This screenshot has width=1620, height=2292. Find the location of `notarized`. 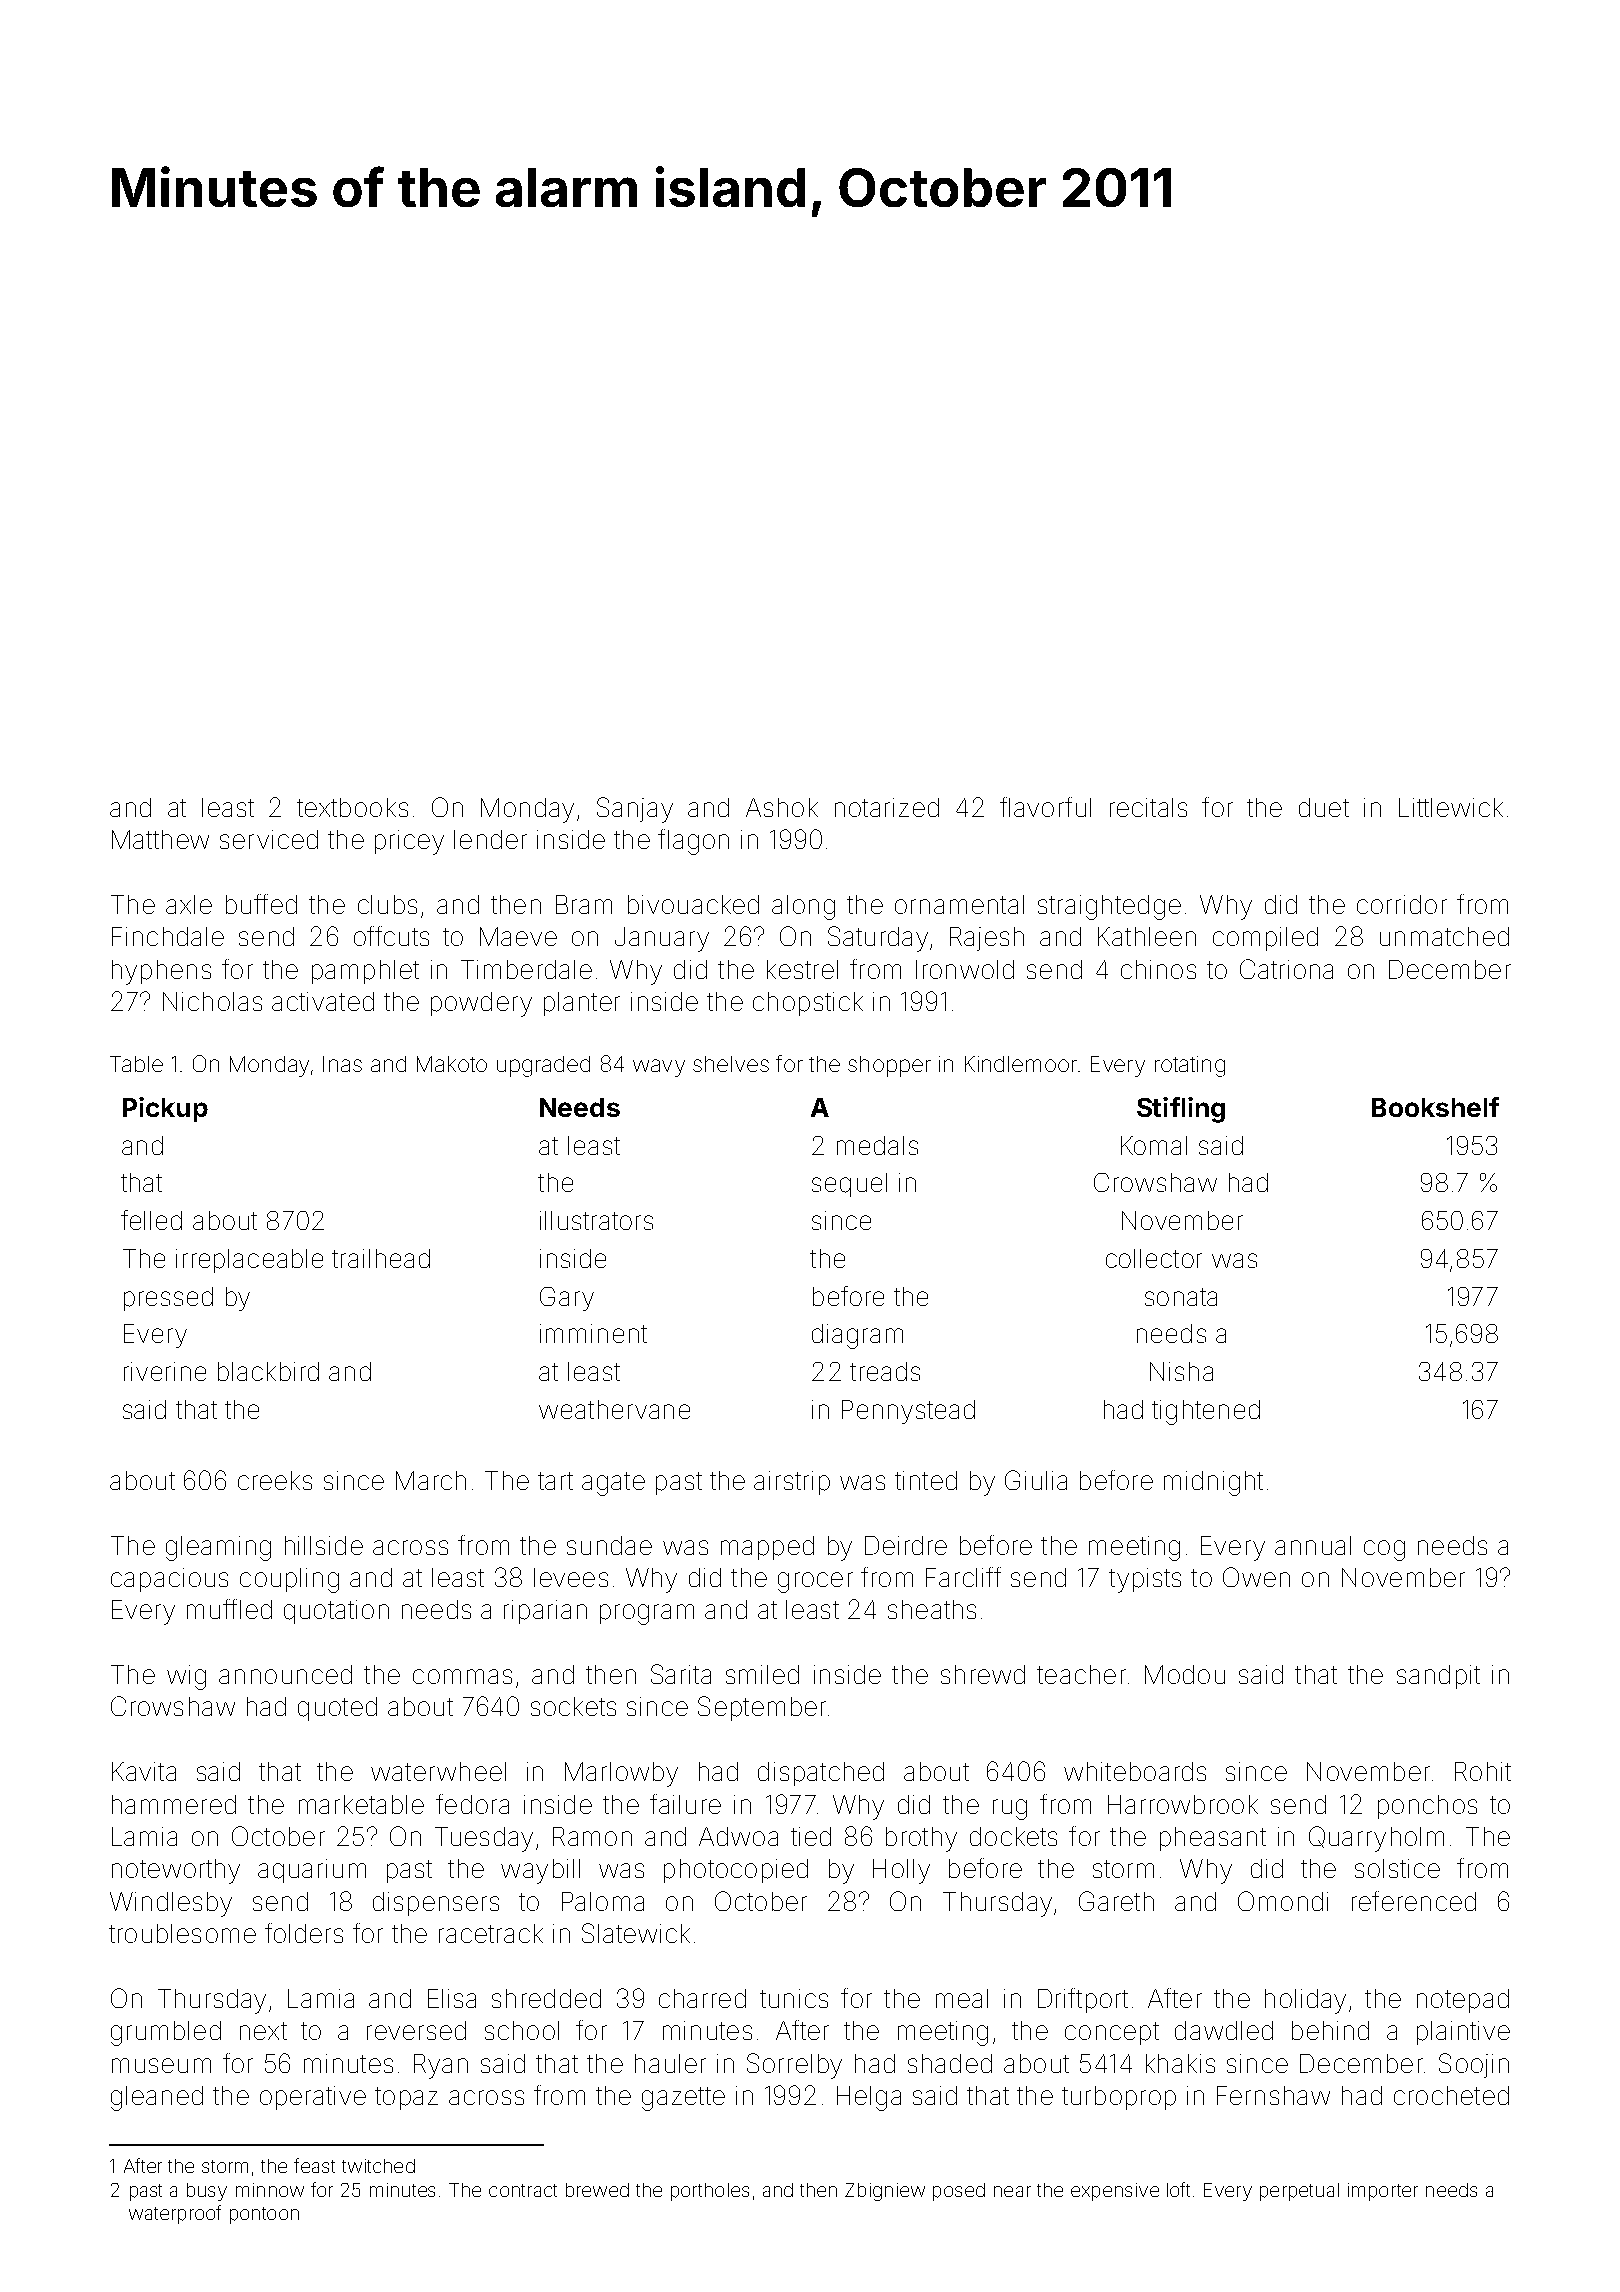

notarized is located at coordinates (887, 807).
